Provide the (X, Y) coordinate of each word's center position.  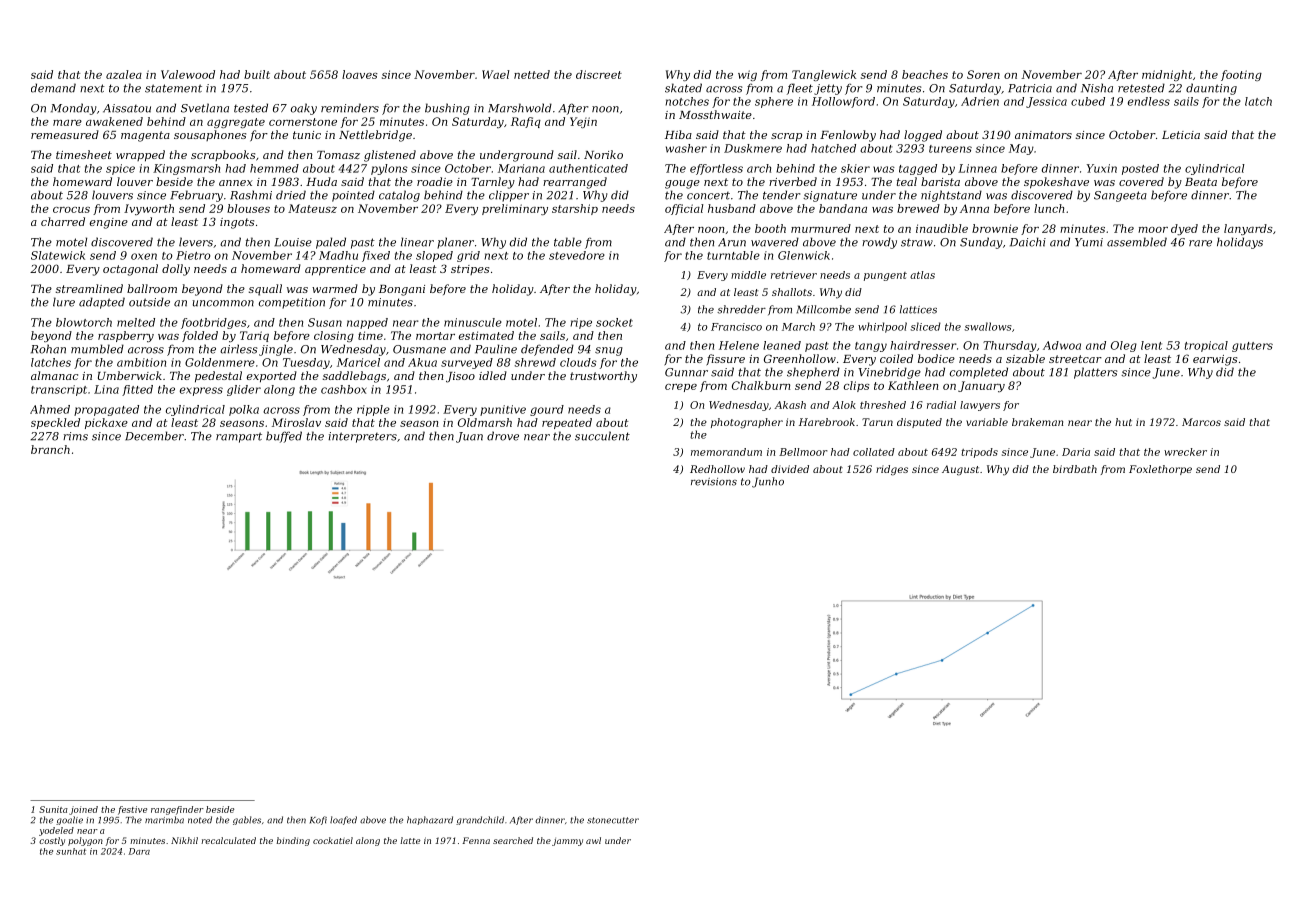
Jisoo (460, 377)
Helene (739, 345)
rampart (239, 437)
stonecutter (613, 820)
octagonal (130, 270)
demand (53, 88)
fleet (800, 89)
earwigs (1215, 360)
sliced (925, 326)
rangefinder (177, 810)
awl (593, 840)
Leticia (1181, 135)
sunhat (71, 851)
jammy (567, 842)
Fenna (476, 840)
